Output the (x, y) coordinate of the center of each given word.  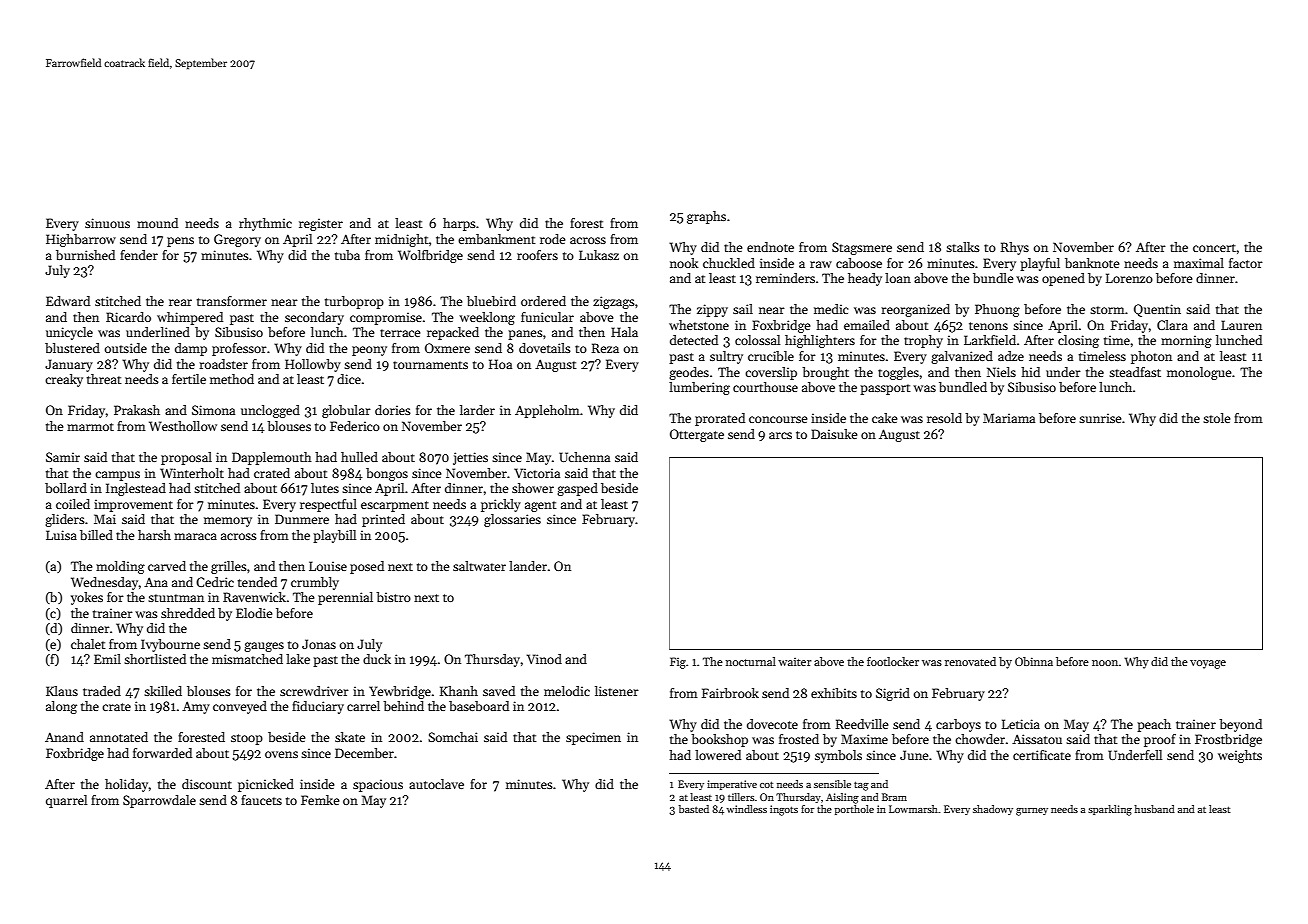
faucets (261, 800)
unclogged (270, 411)
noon (1105, 663)
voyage (1208, 664)
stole (1217, 418)
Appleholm (547, 411)
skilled (163, 691)
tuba (347, 255)
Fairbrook (730, 693)
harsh (154, 535)
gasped (577, 489)
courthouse (765, 387)
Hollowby (313, 365)
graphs (706, 217)
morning (1186, 341)
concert (1214, 248)
